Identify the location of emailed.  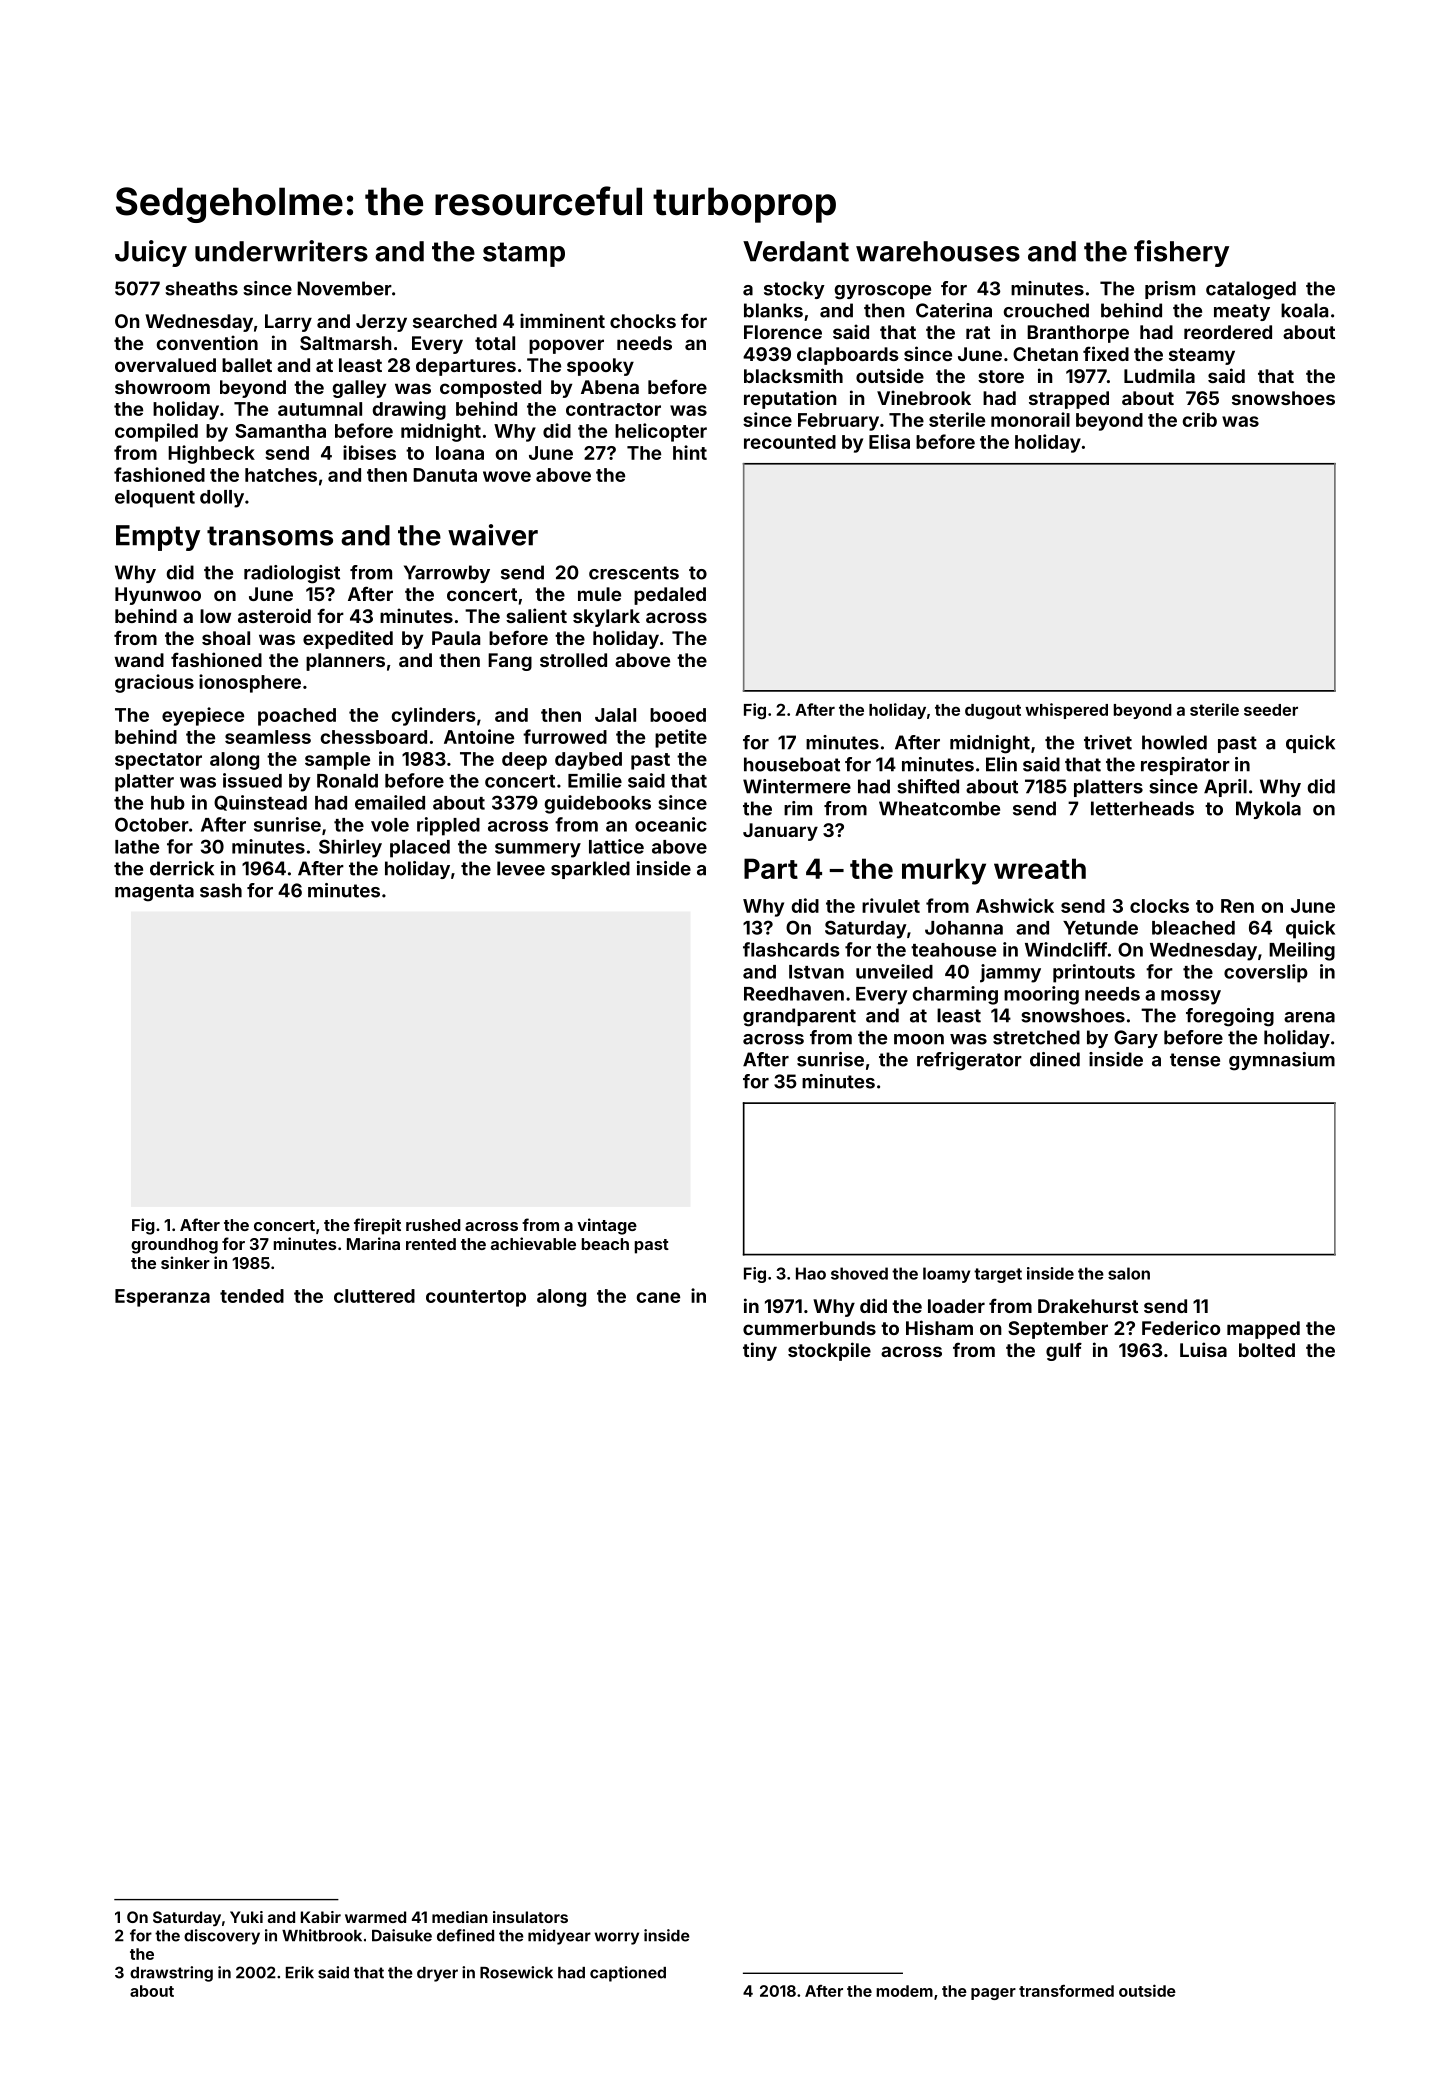
(390, 802).
